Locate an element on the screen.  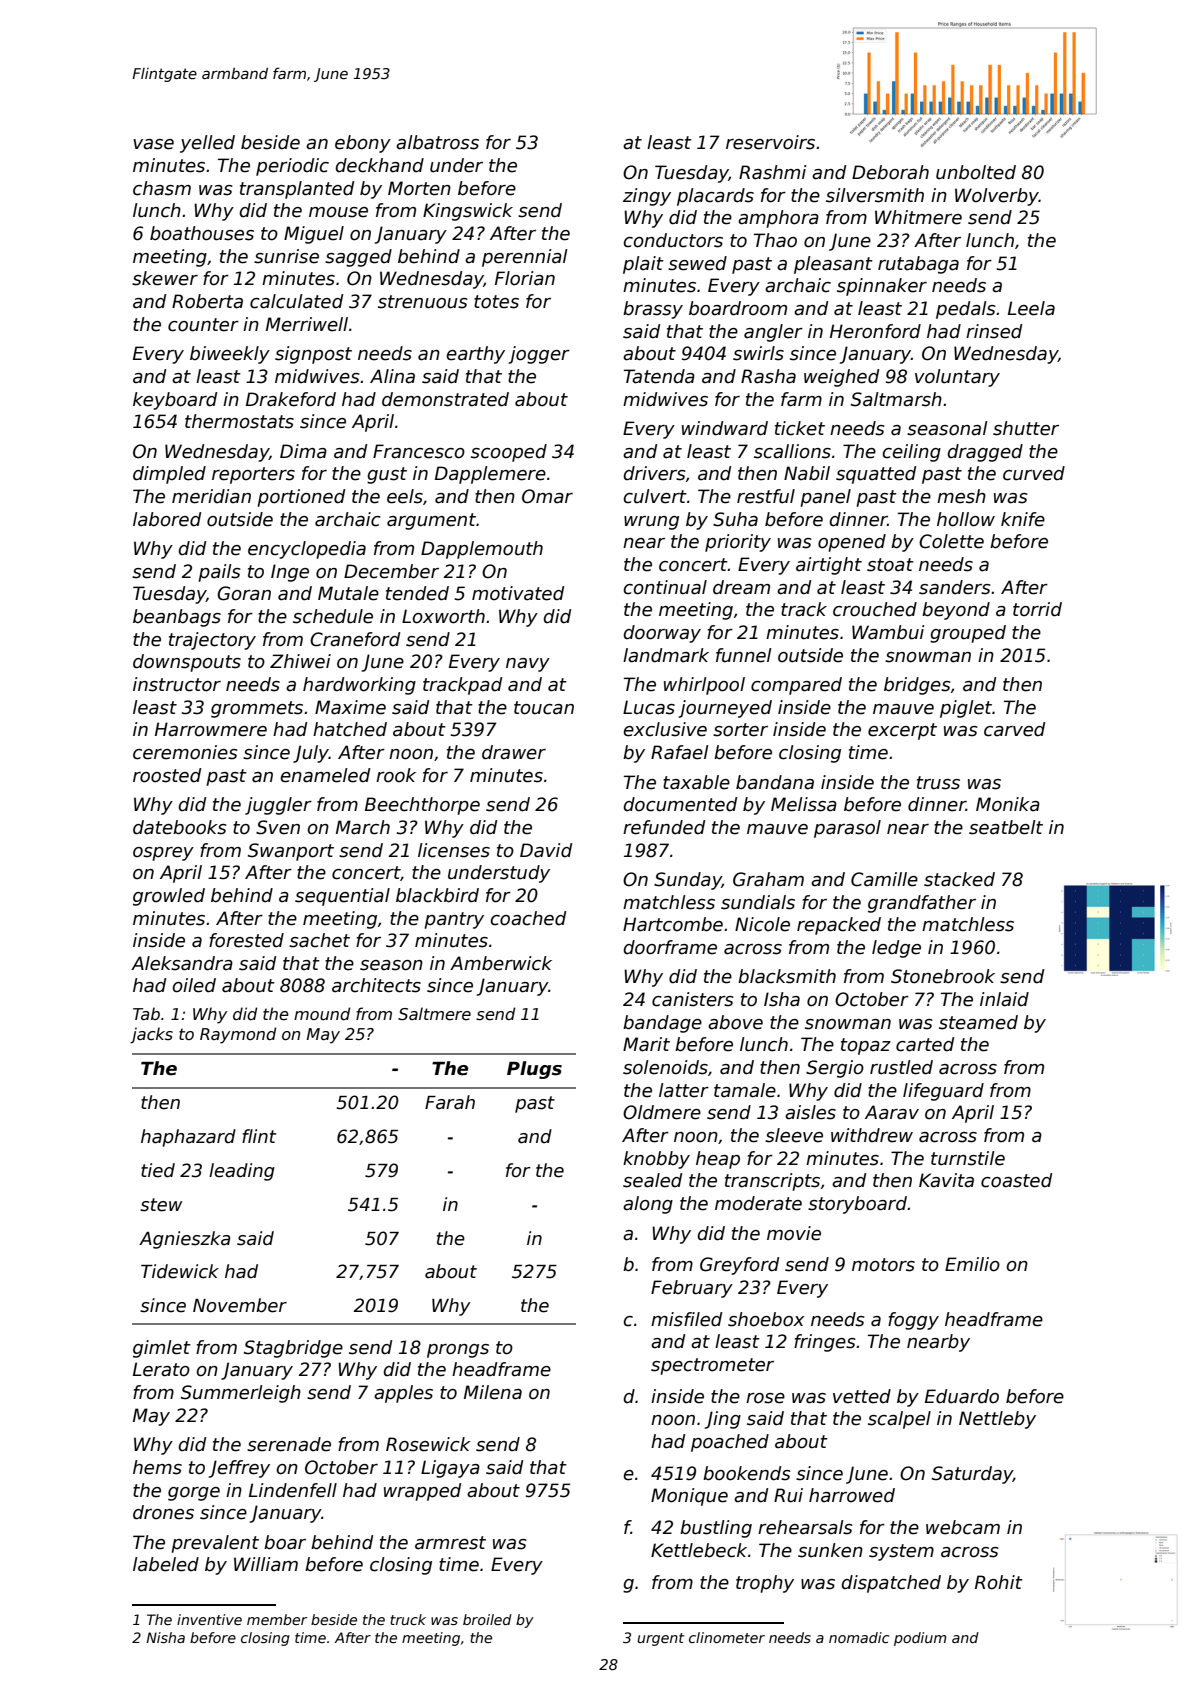
zingy is located at coordinates (647, 197).
